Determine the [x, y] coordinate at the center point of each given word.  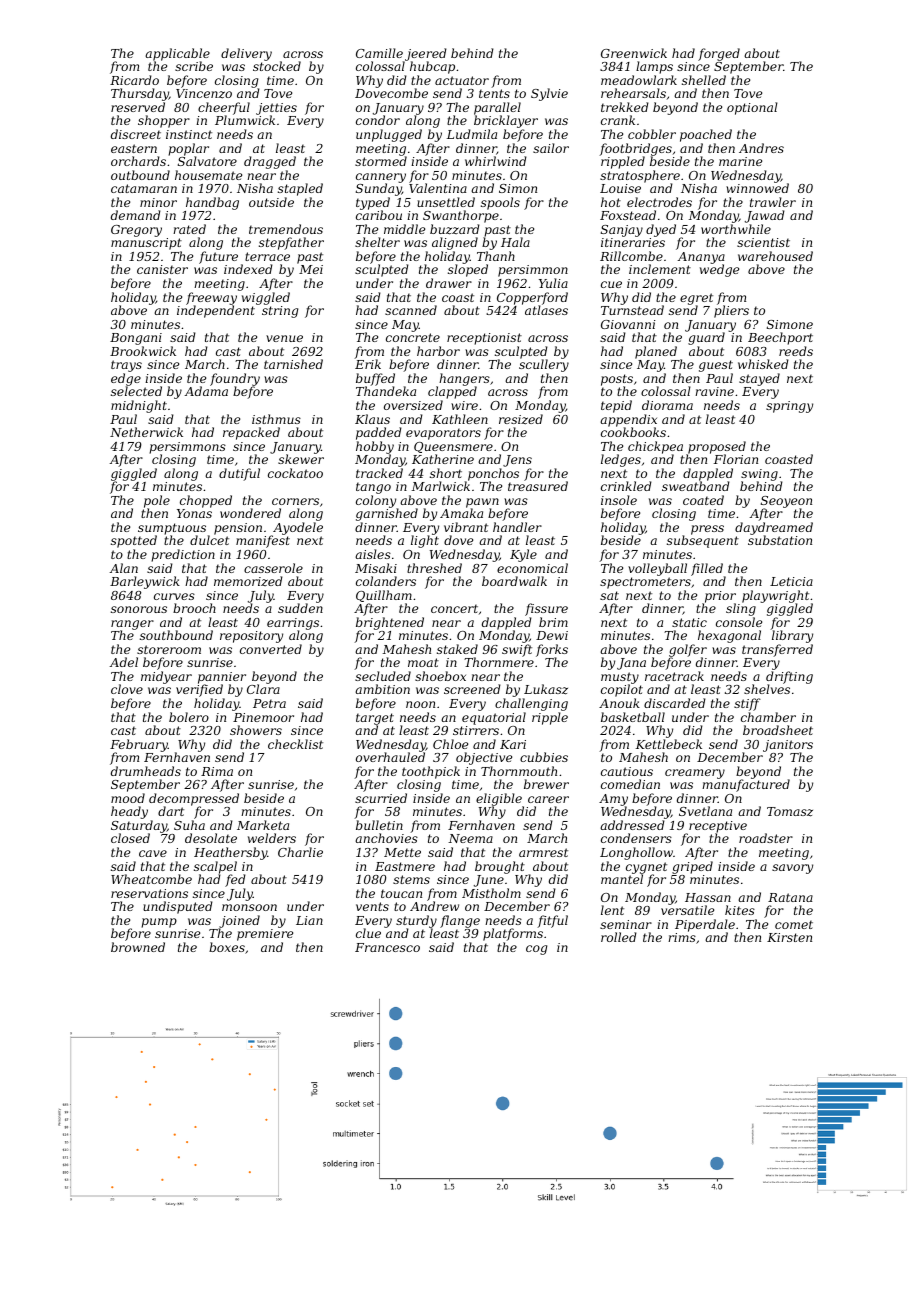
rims [682, 937]
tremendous [286, 229]
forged [719, 54]
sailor [551, 148]
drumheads [146, 771]
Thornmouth [519, 771]
